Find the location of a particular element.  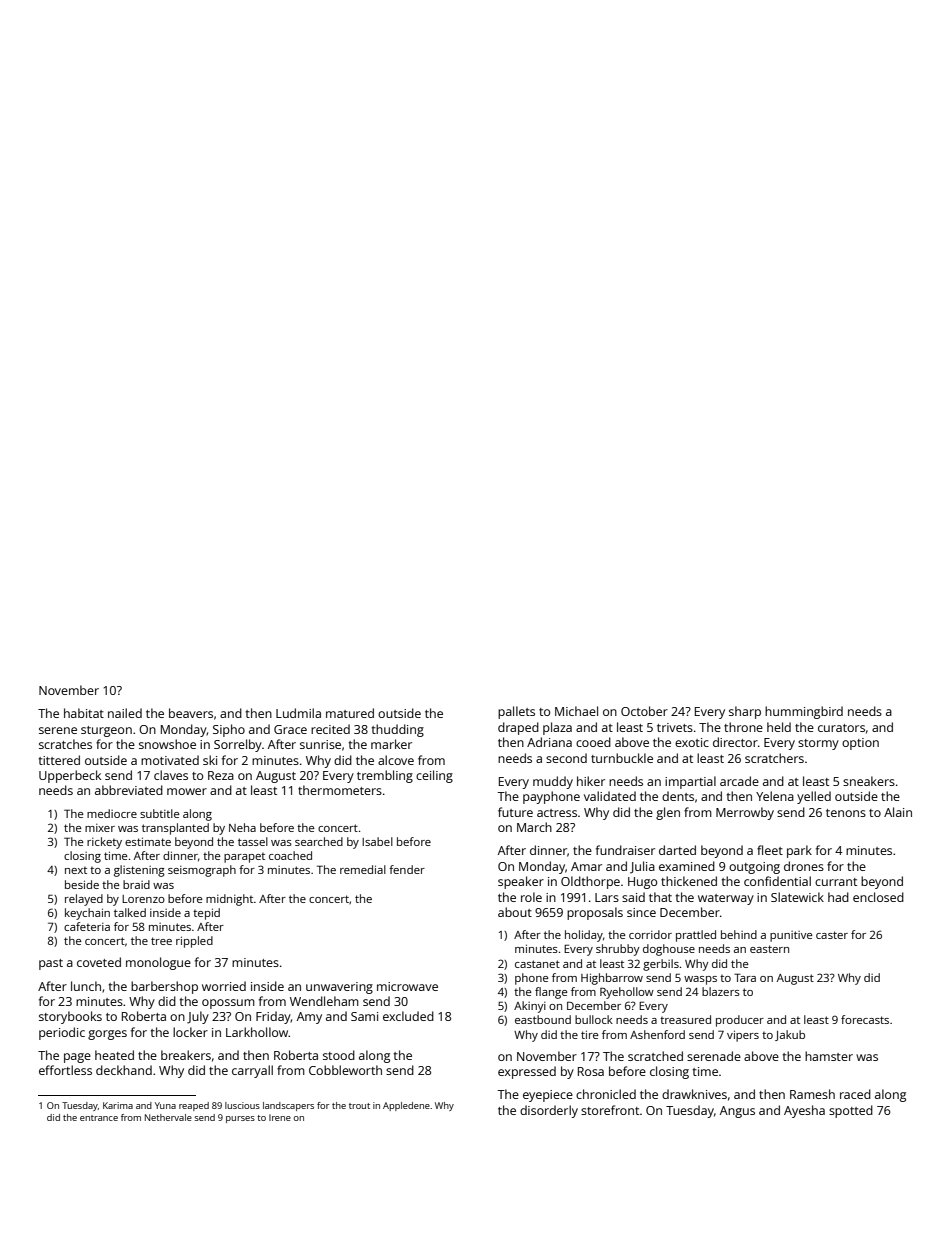

periodic is located at coordinates (62, 1033).
